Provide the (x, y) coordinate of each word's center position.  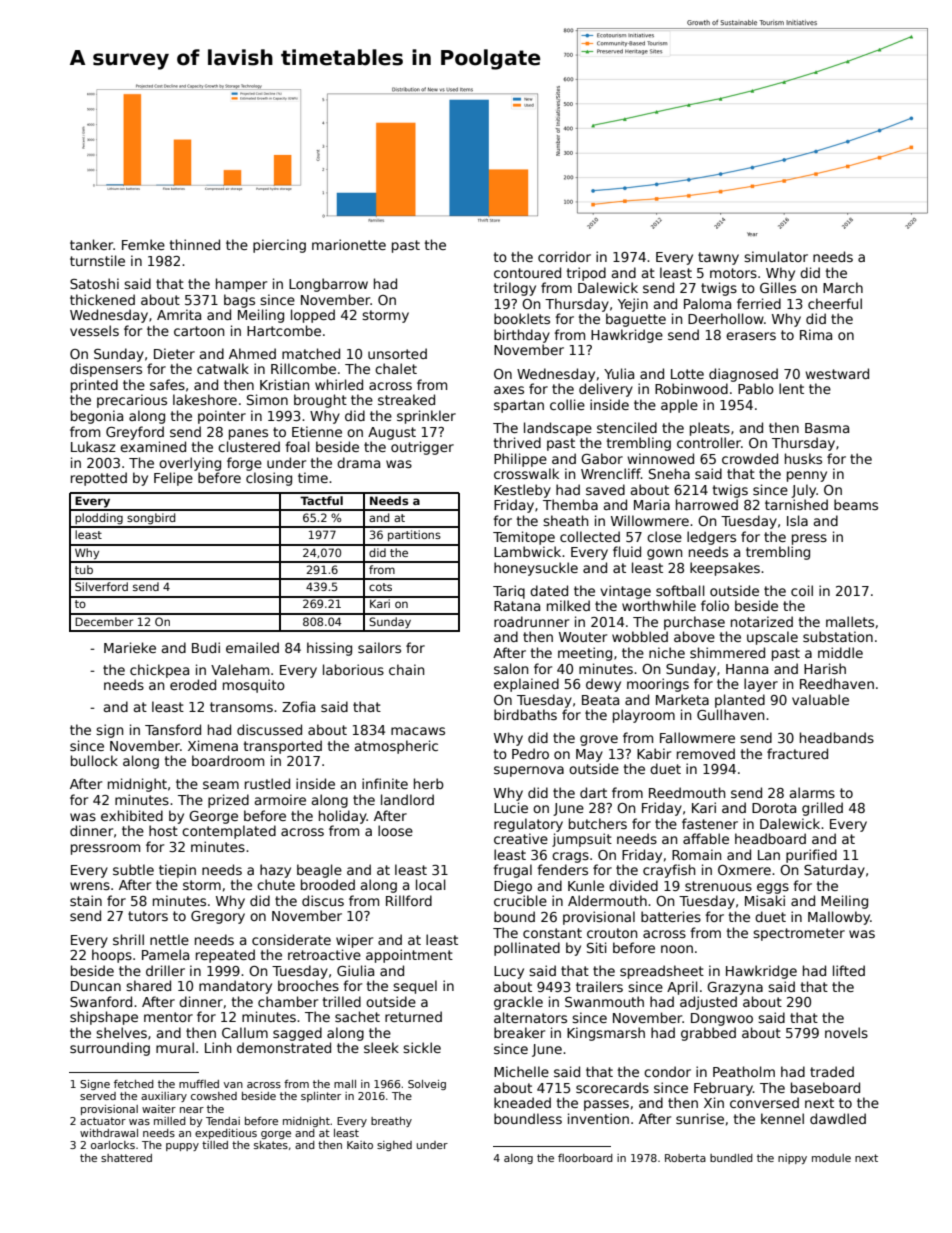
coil (802, 590)
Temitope (524, 538)
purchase (694, 623)
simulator (776, 256)
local (431, 884)
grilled (822, 809)
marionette (349, 244)
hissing (329, 649)
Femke (143, 244)
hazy (275, 871)
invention (598, 1118)
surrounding (110, 1049)
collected (590, 536)
